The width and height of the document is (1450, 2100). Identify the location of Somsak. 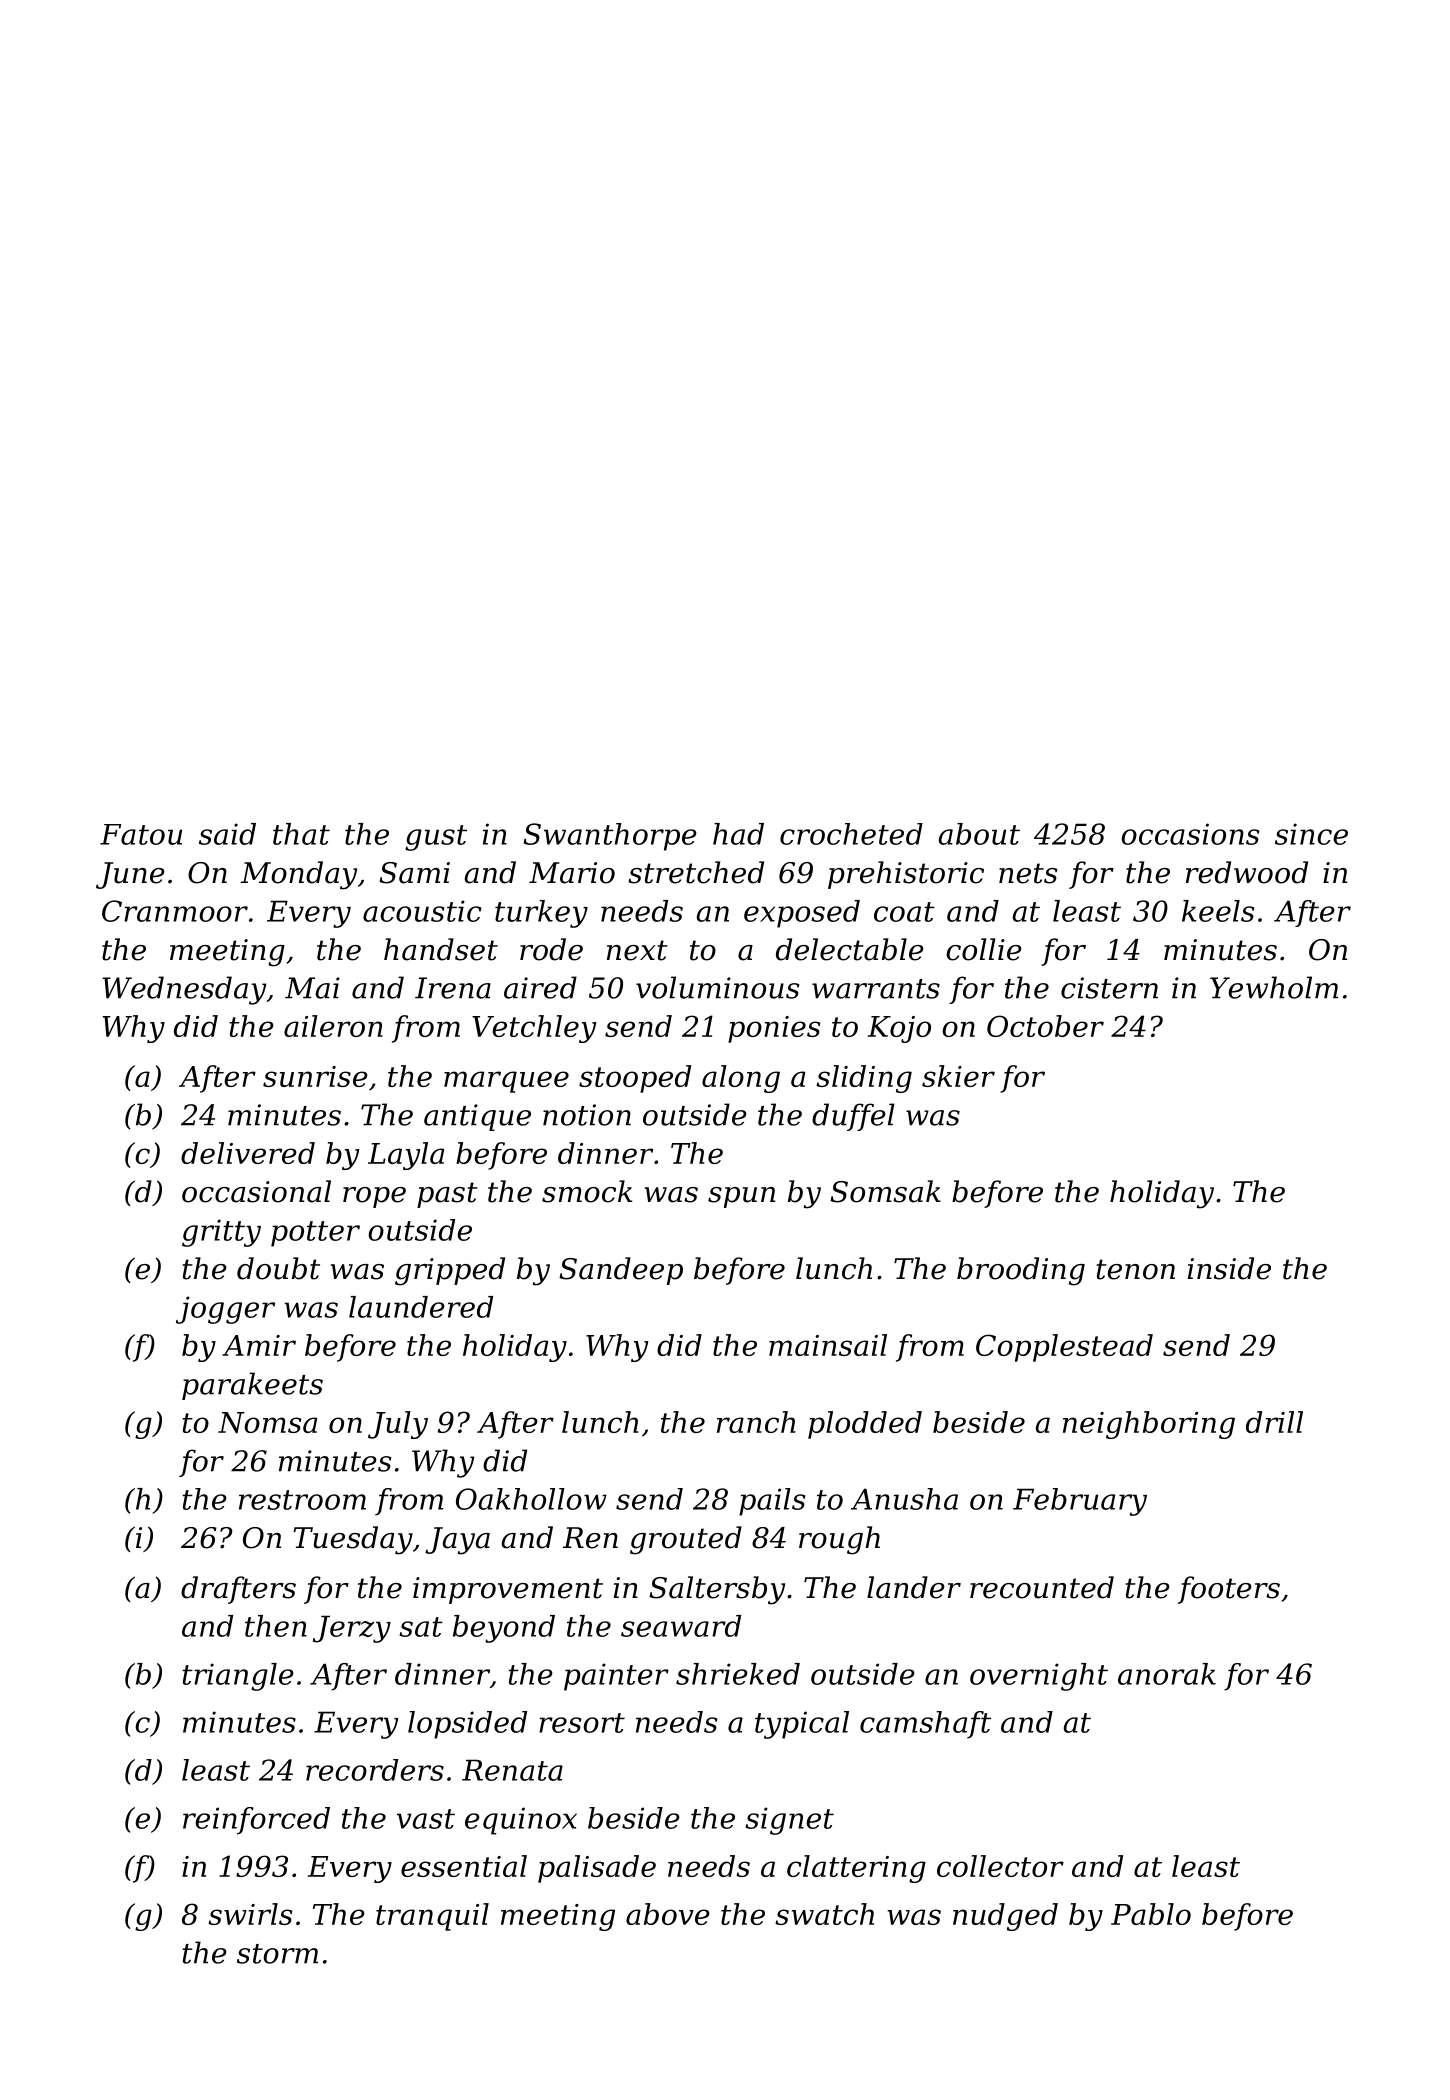
(885, 1191).
